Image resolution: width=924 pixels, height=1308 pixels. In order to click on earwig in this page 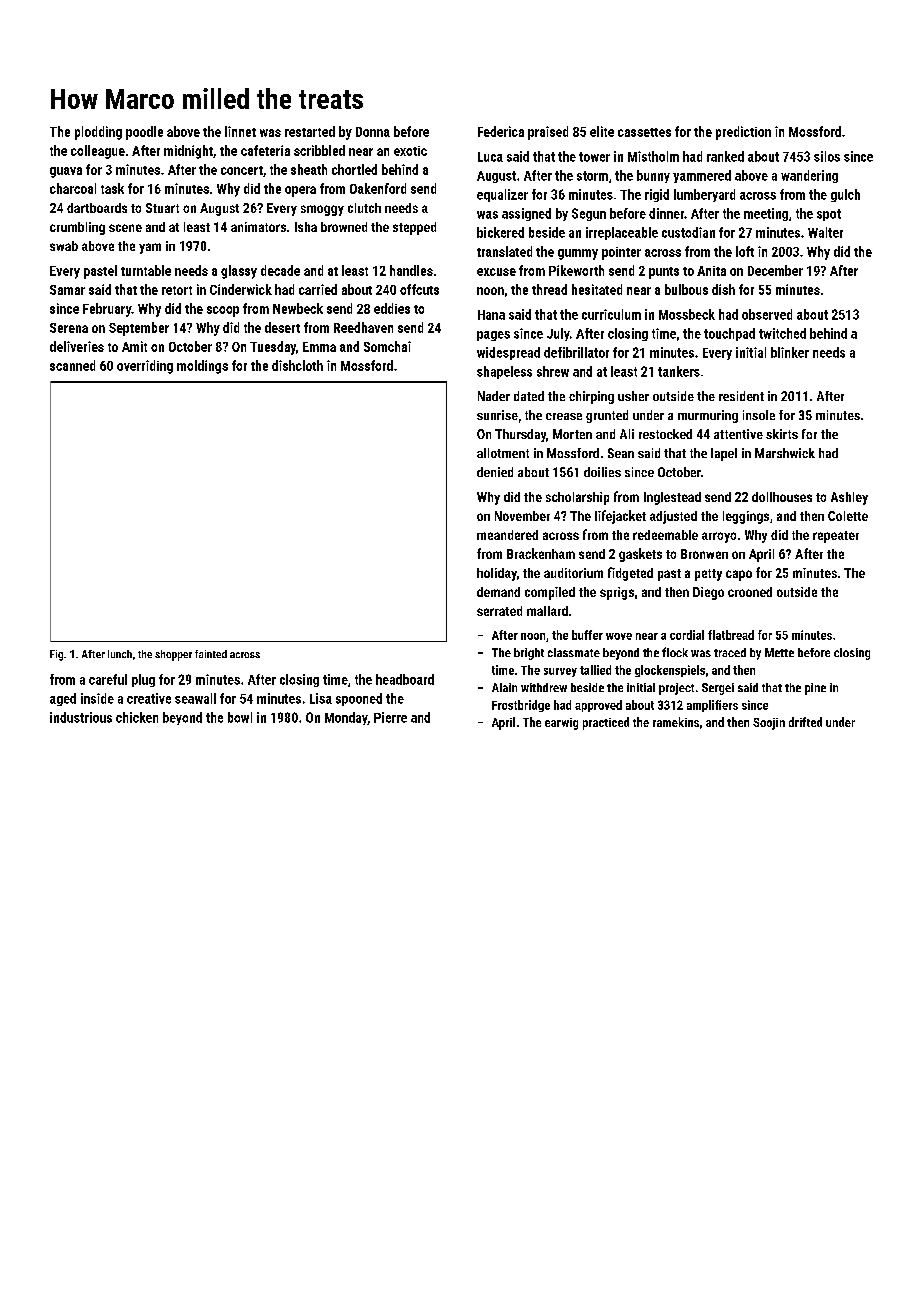, I will do `click(561, 724)`.
